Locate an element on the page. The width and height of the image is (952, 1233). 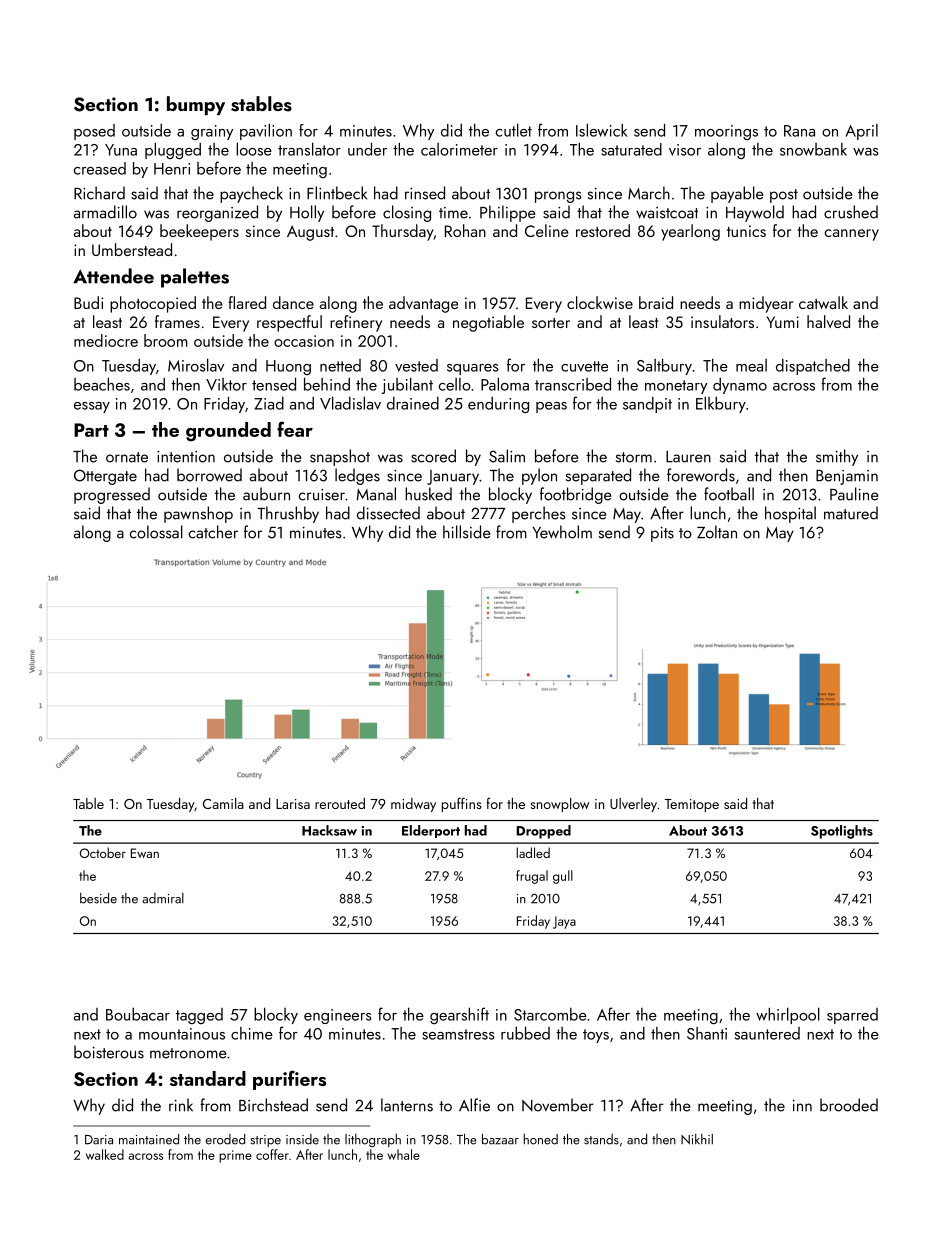
frugal is located at coordinates (532, 877).
